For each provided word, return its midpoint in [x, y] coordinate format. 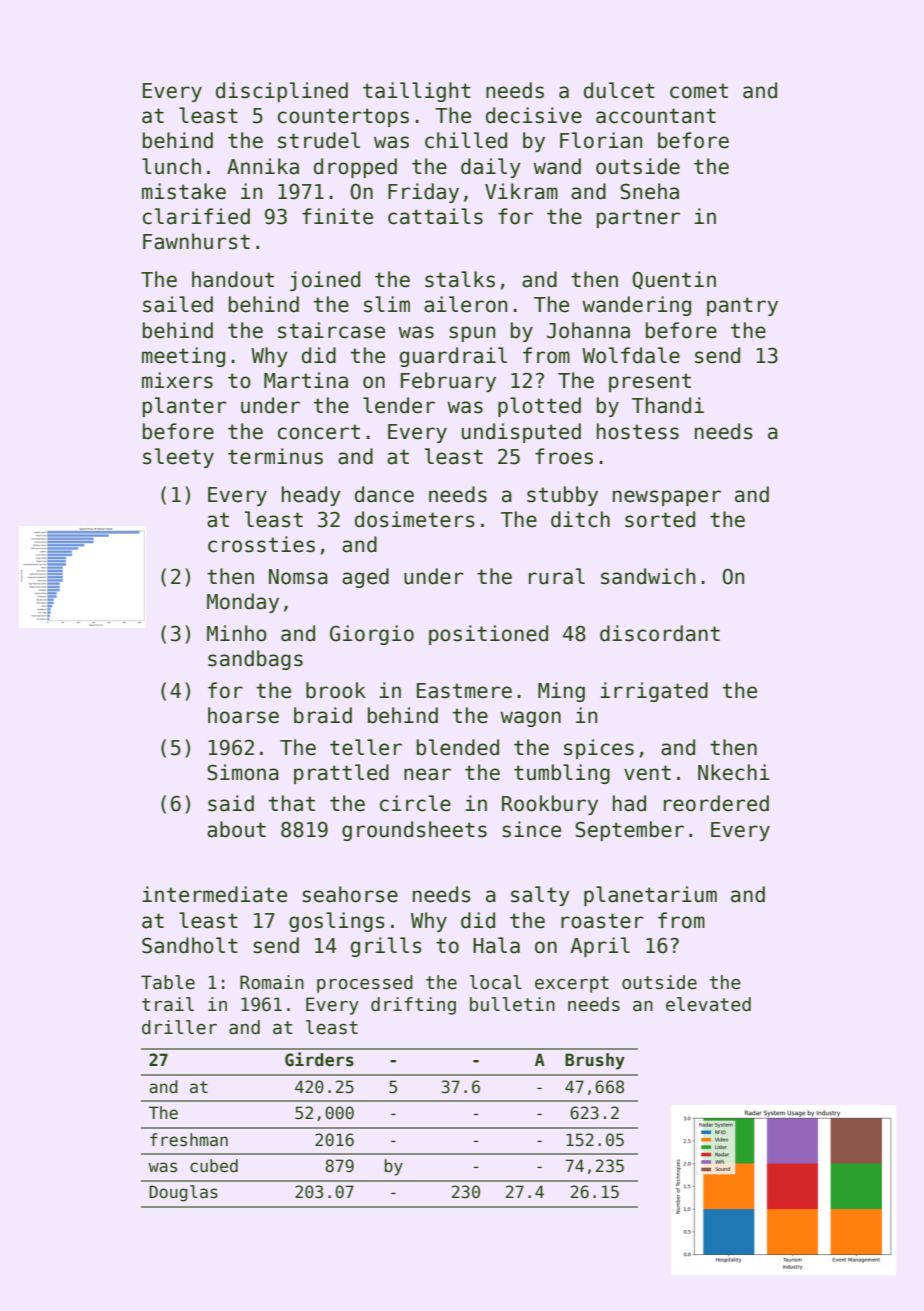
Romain [272, 982]
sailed [178, 304]
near [427, 774]
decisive [534, 115]
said [231, 803]
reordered [716, 803]
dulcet [619, 90]
